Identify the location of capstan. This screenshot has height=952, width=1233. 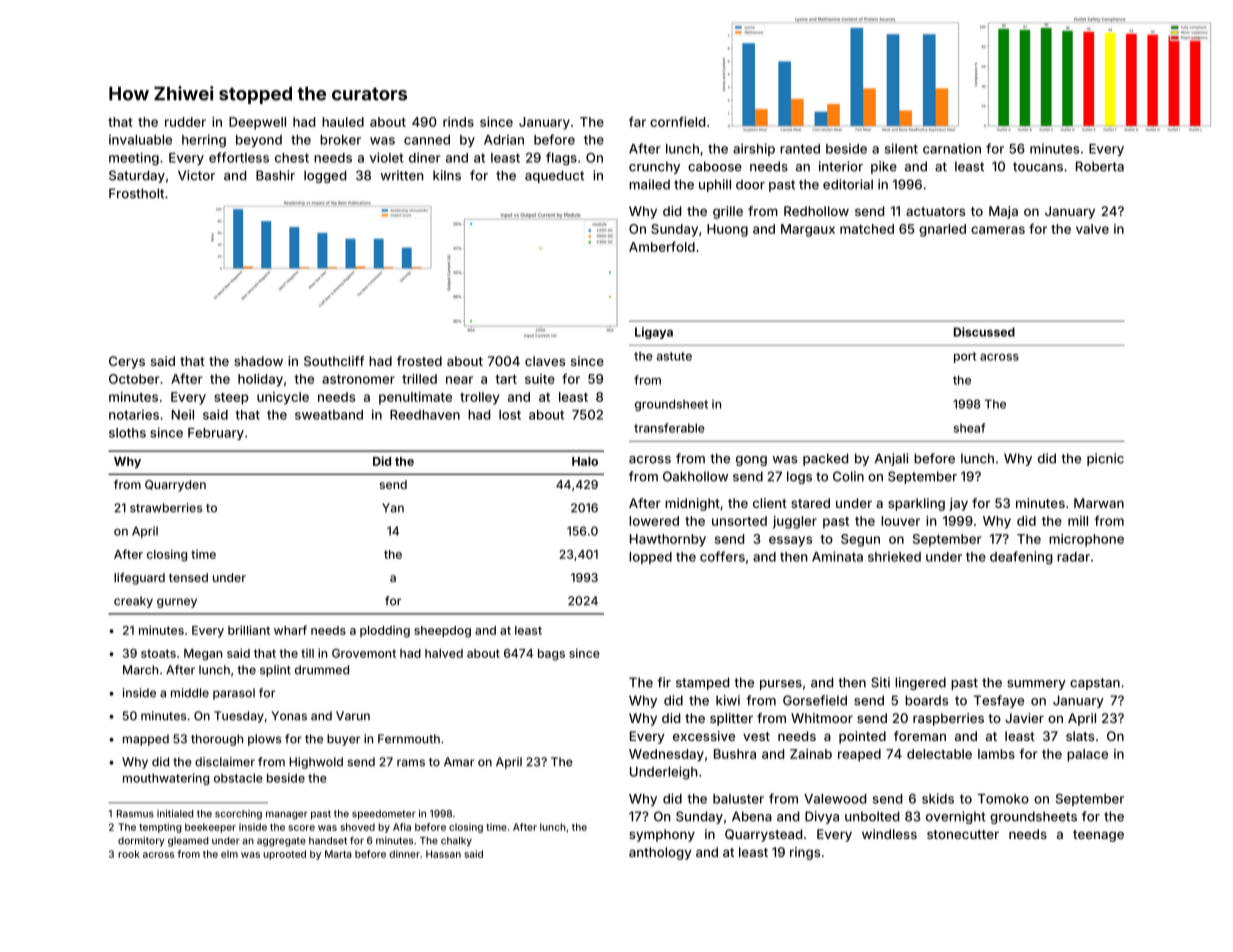
(1095, 684).
